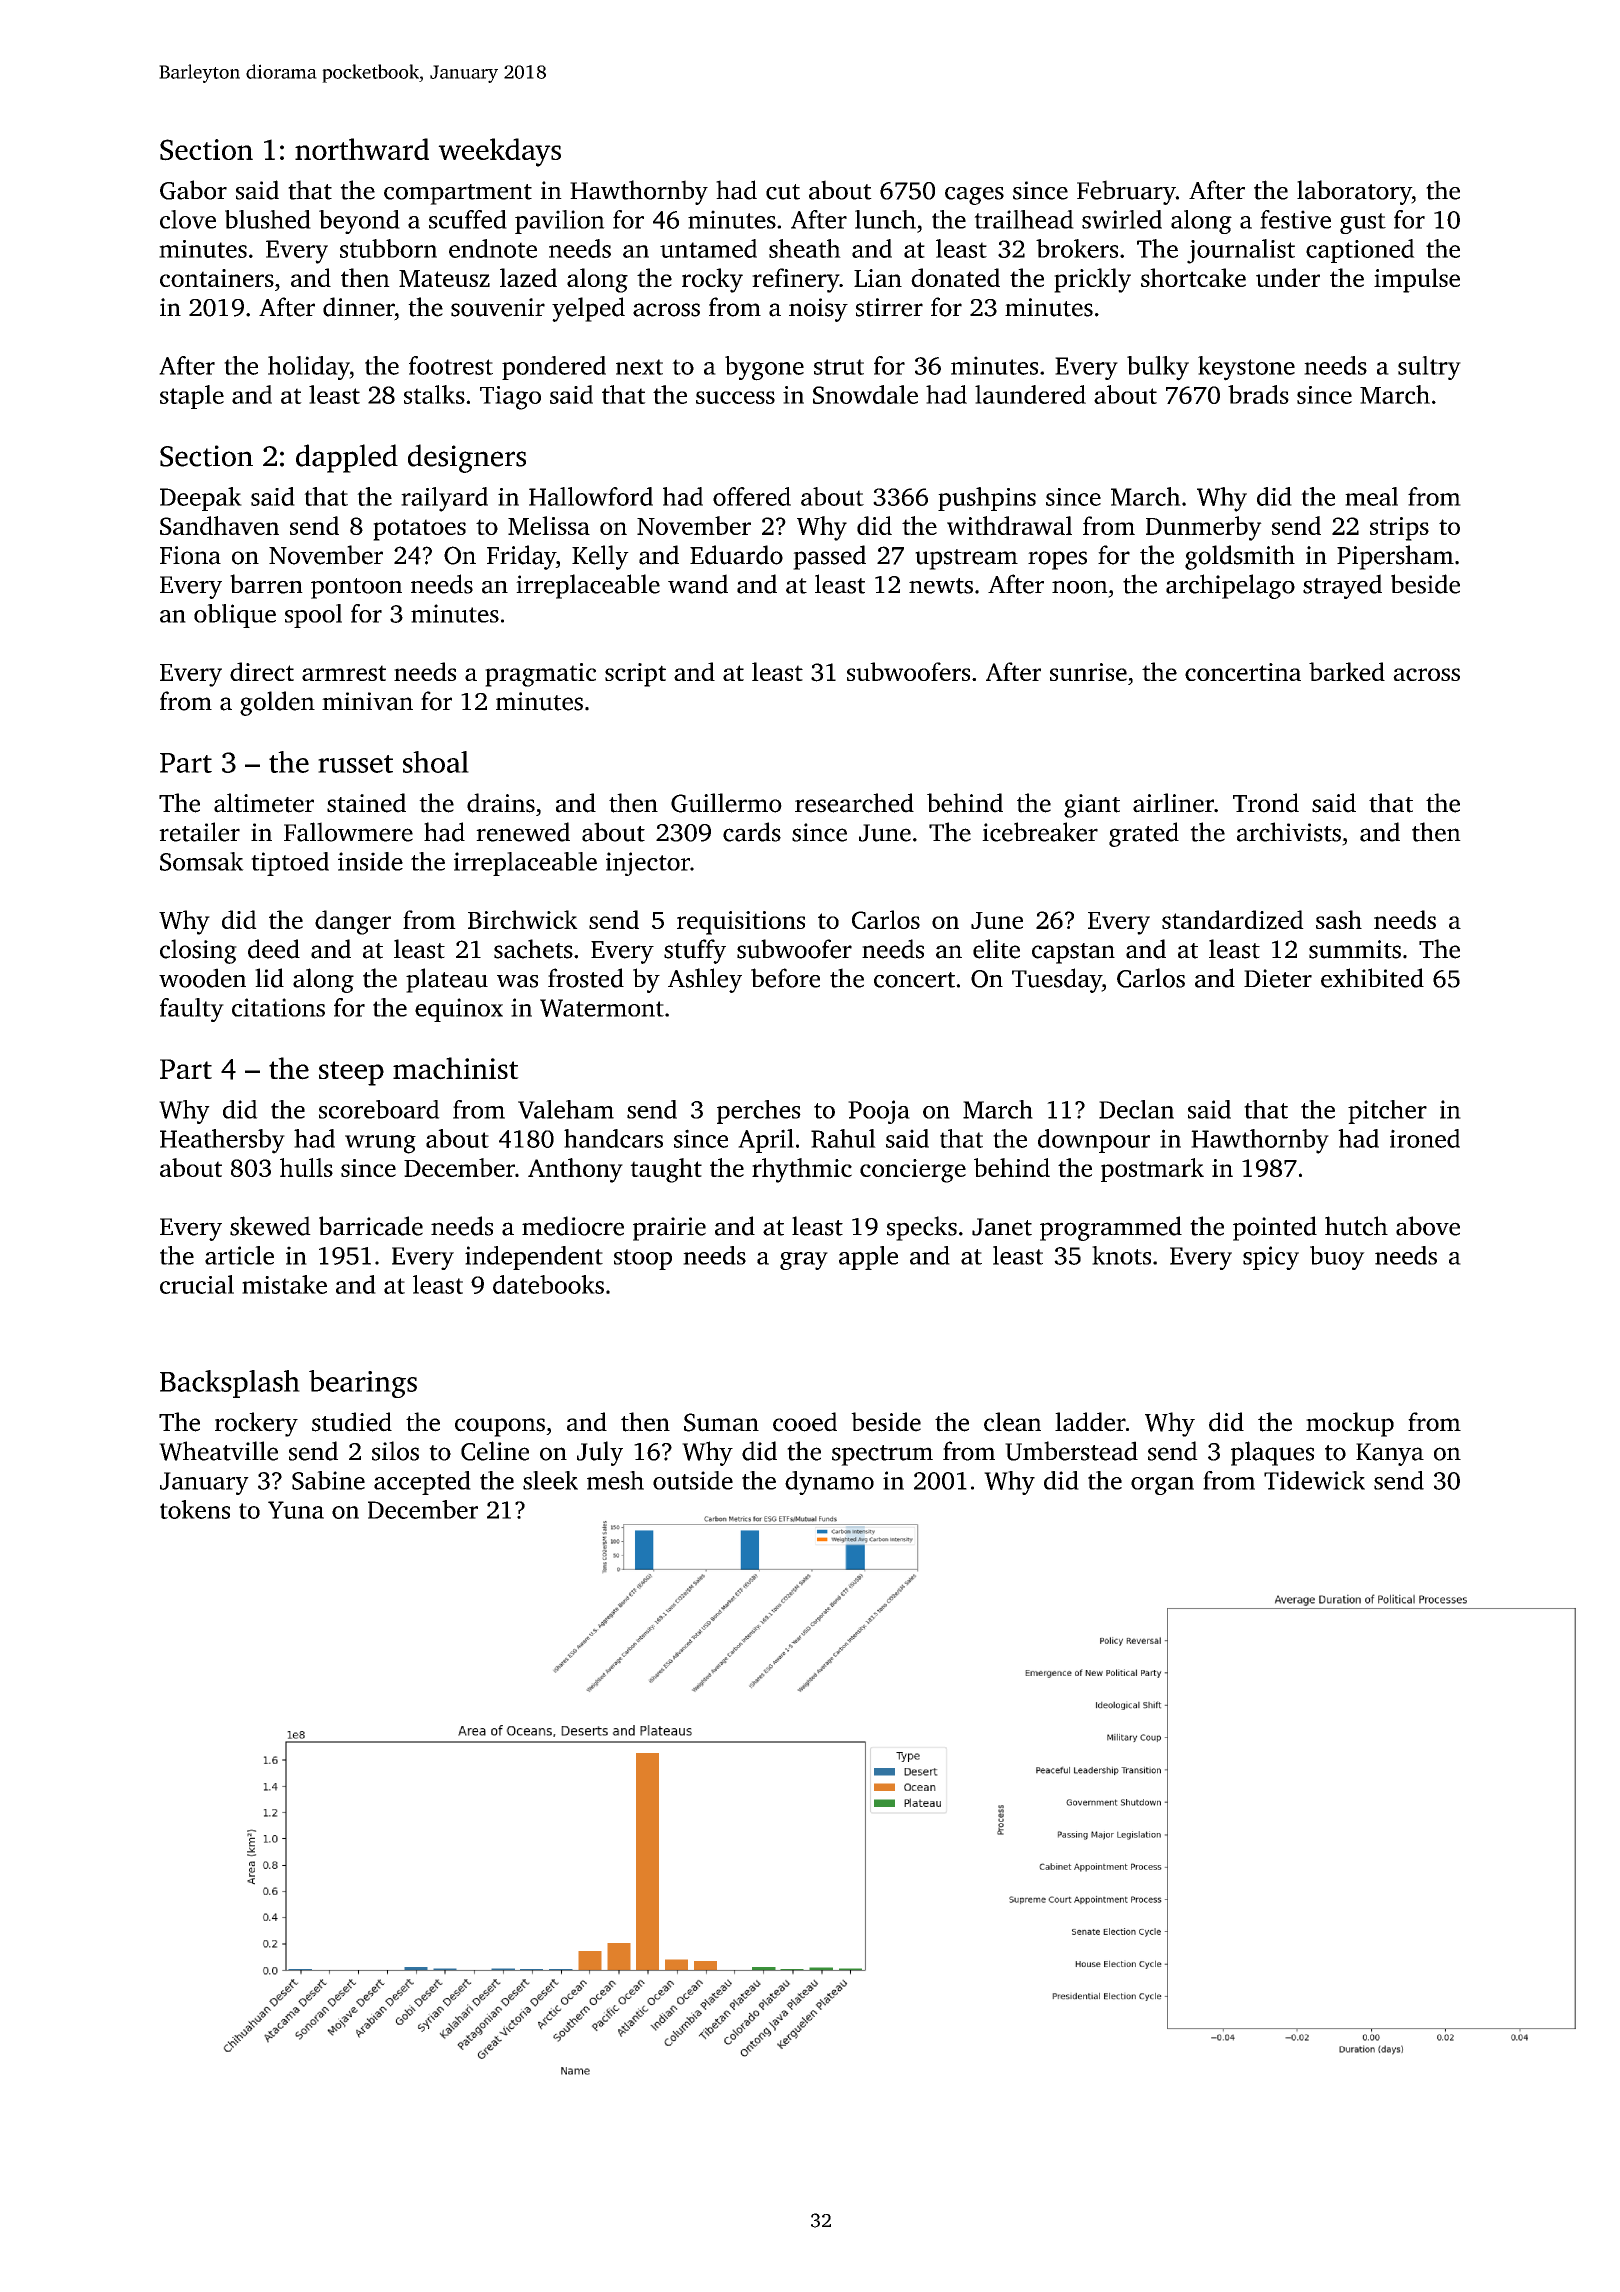 The width and height of the image is (1620, 2292). Describe the element at coordinates (1417, 280) in the image. I see `impulse` at that location.
